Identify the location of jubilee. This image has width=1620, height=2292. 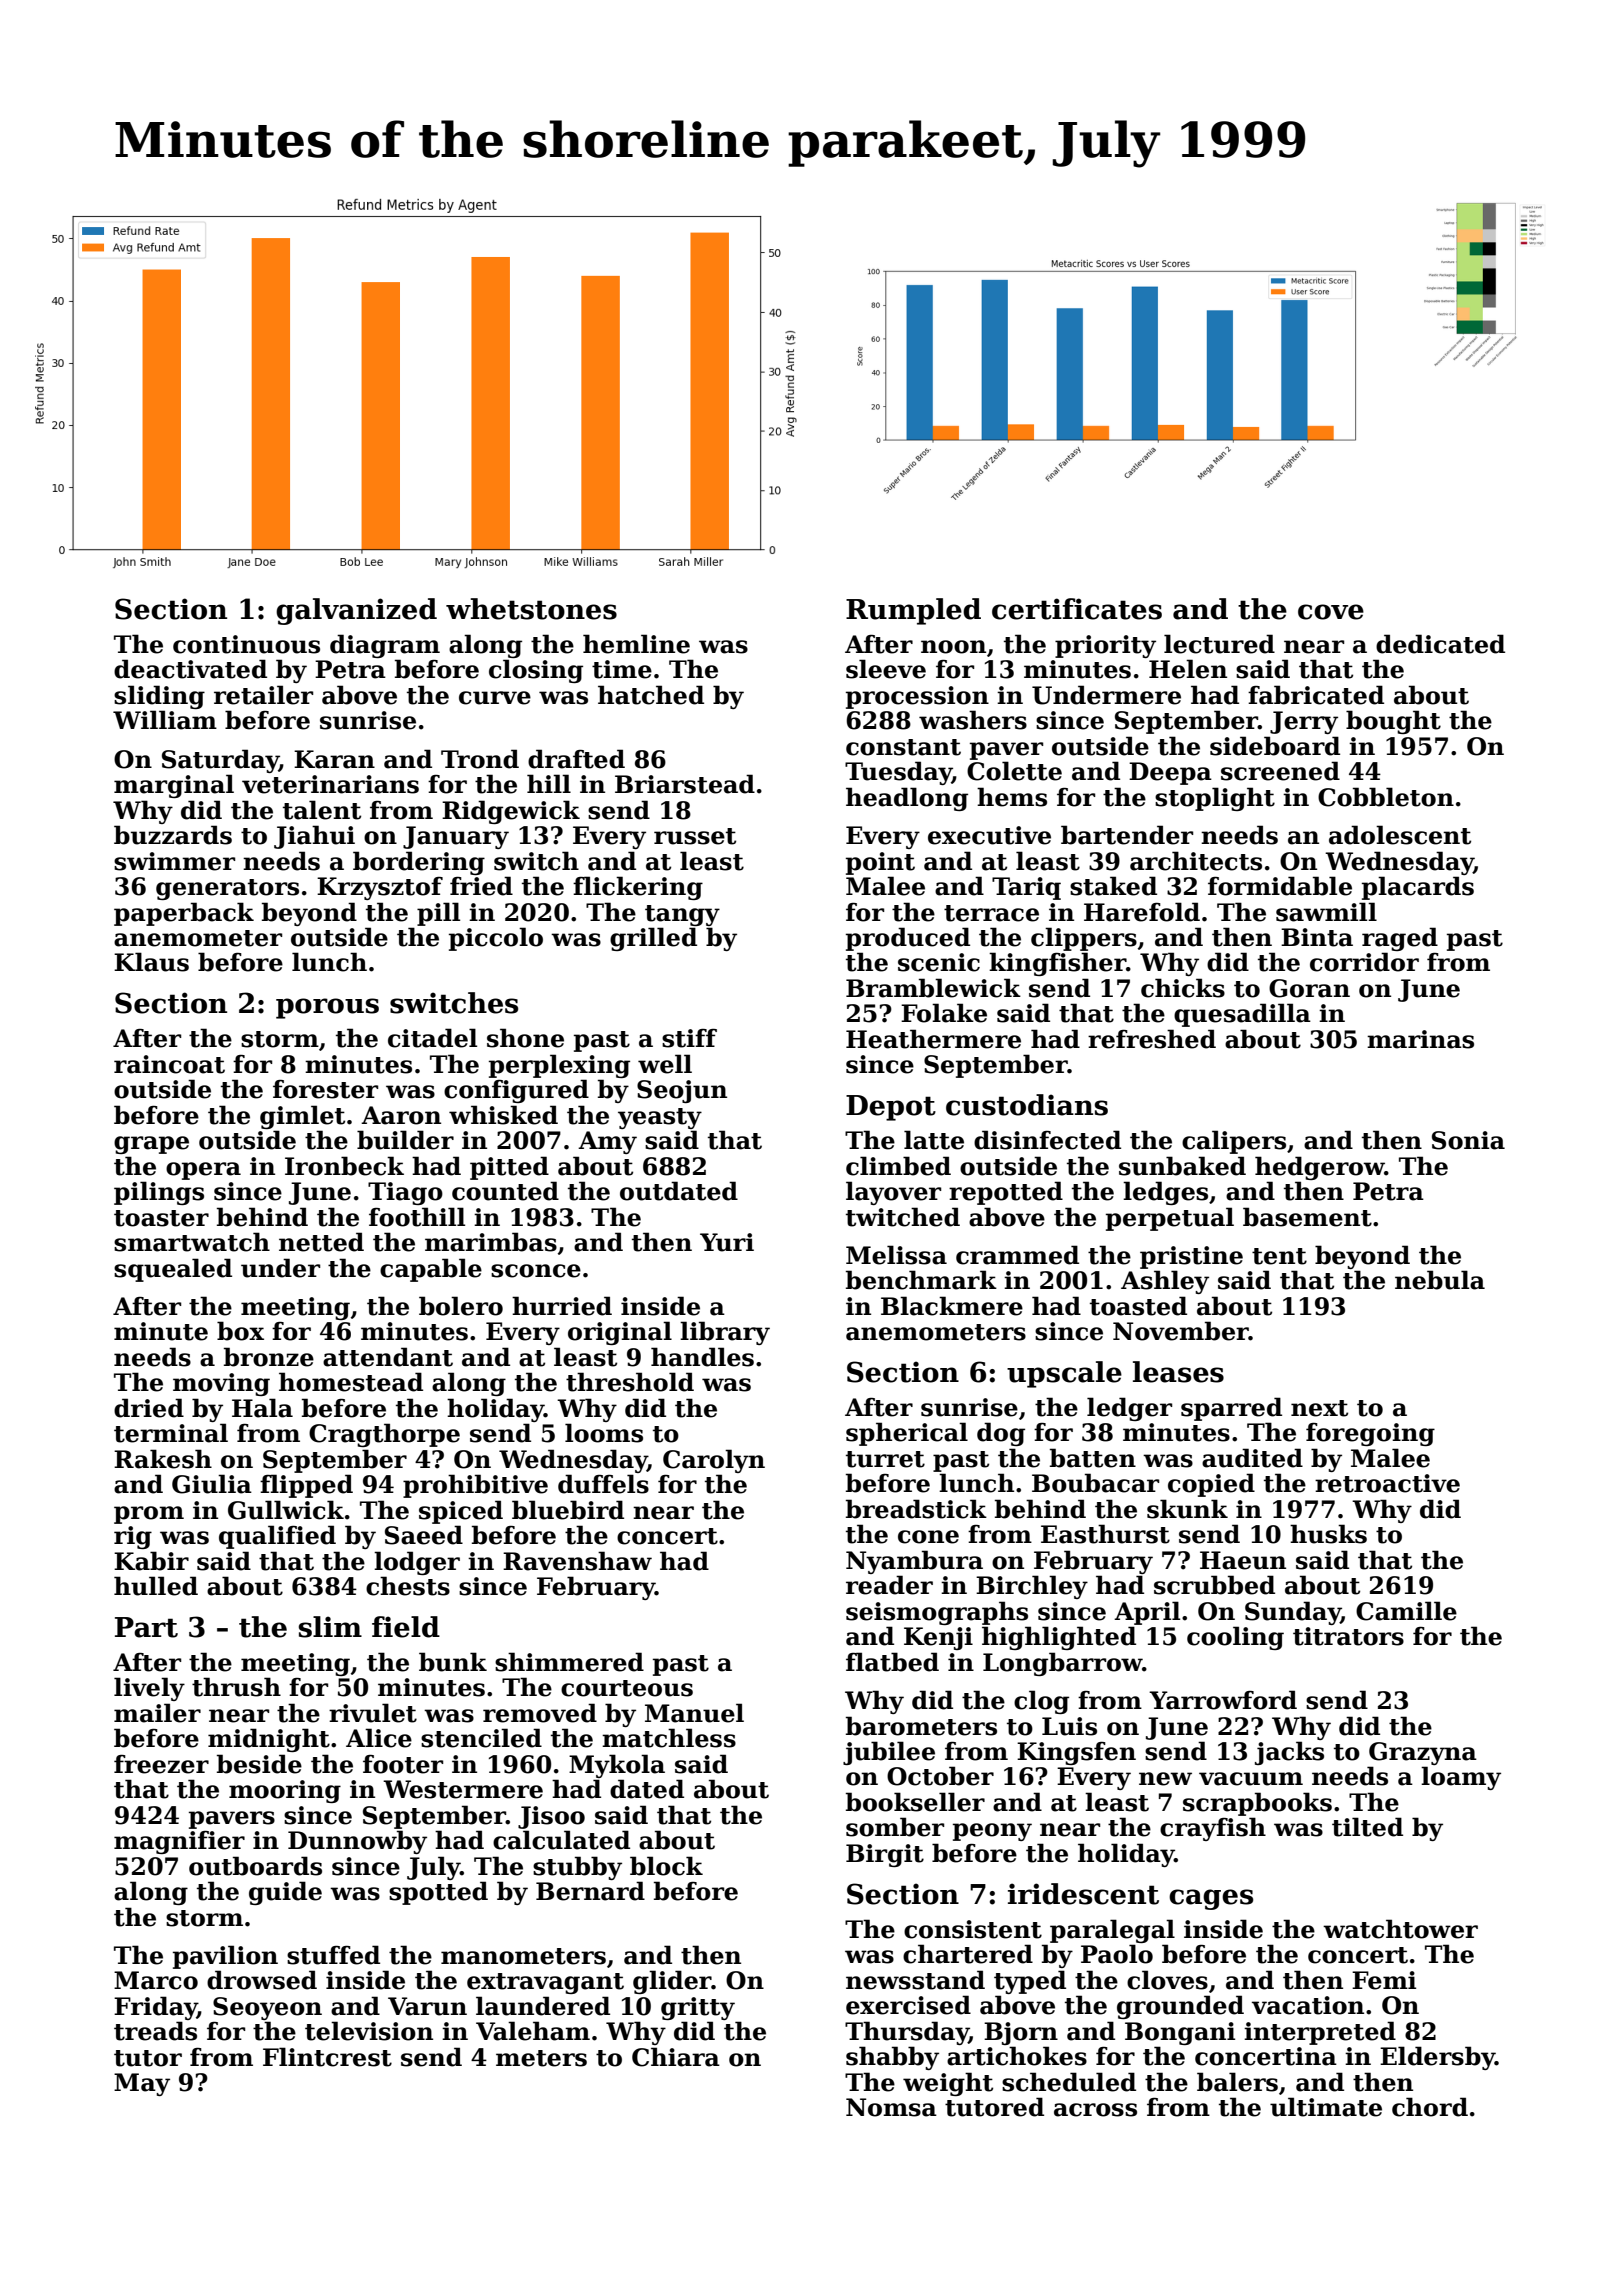
(889, 1753).
